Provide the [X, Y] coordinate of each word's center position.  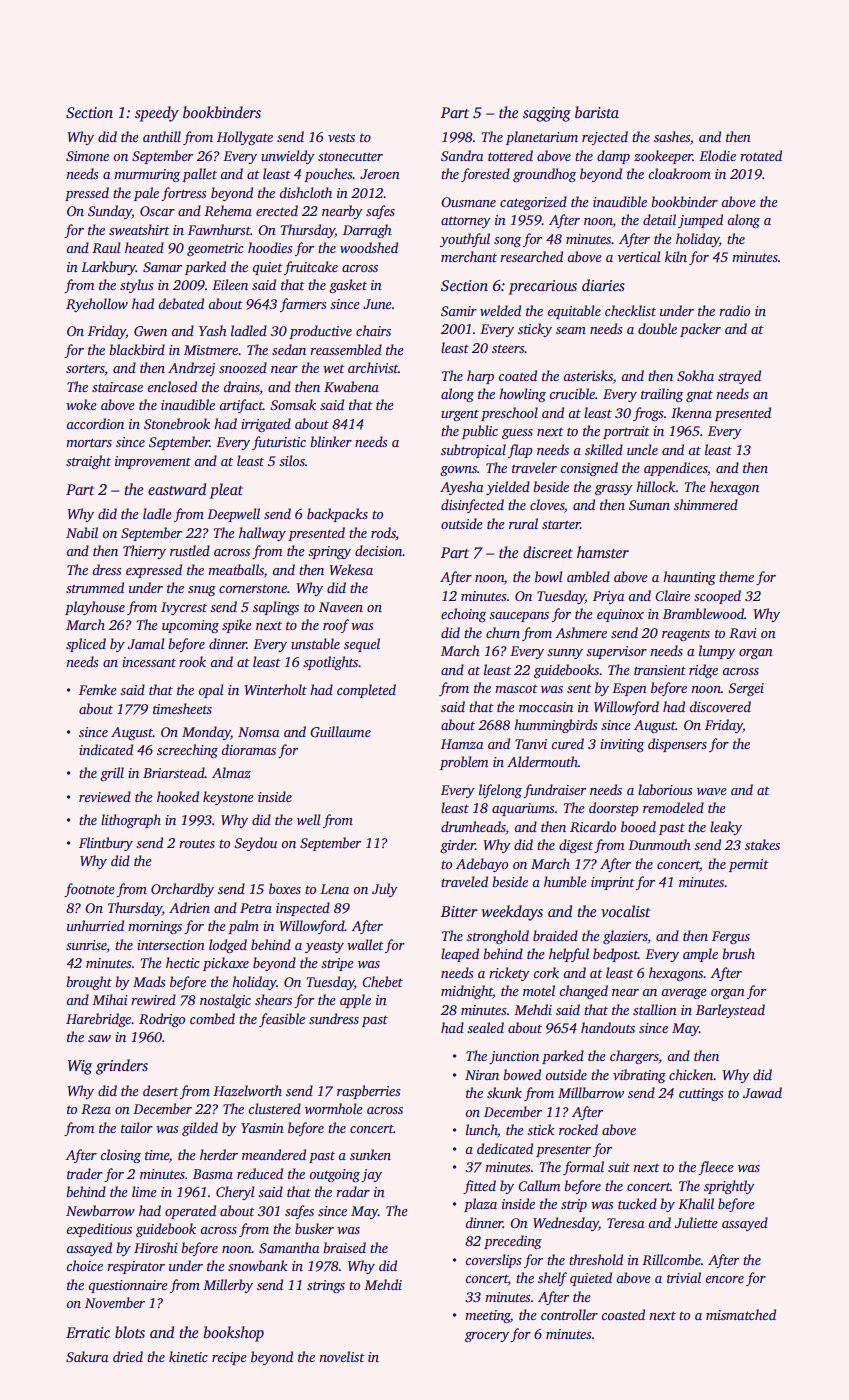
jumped [700, 221]
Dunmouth [659, 844]
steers [508, 349]
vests [341, 137]
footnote [89, 890]
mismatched [741, 1314]
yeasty [324, 947]
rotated [761, 155]
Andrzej [191, 369]
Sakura [87, 1356]
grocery [487, 1337]
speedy [157, 114]
